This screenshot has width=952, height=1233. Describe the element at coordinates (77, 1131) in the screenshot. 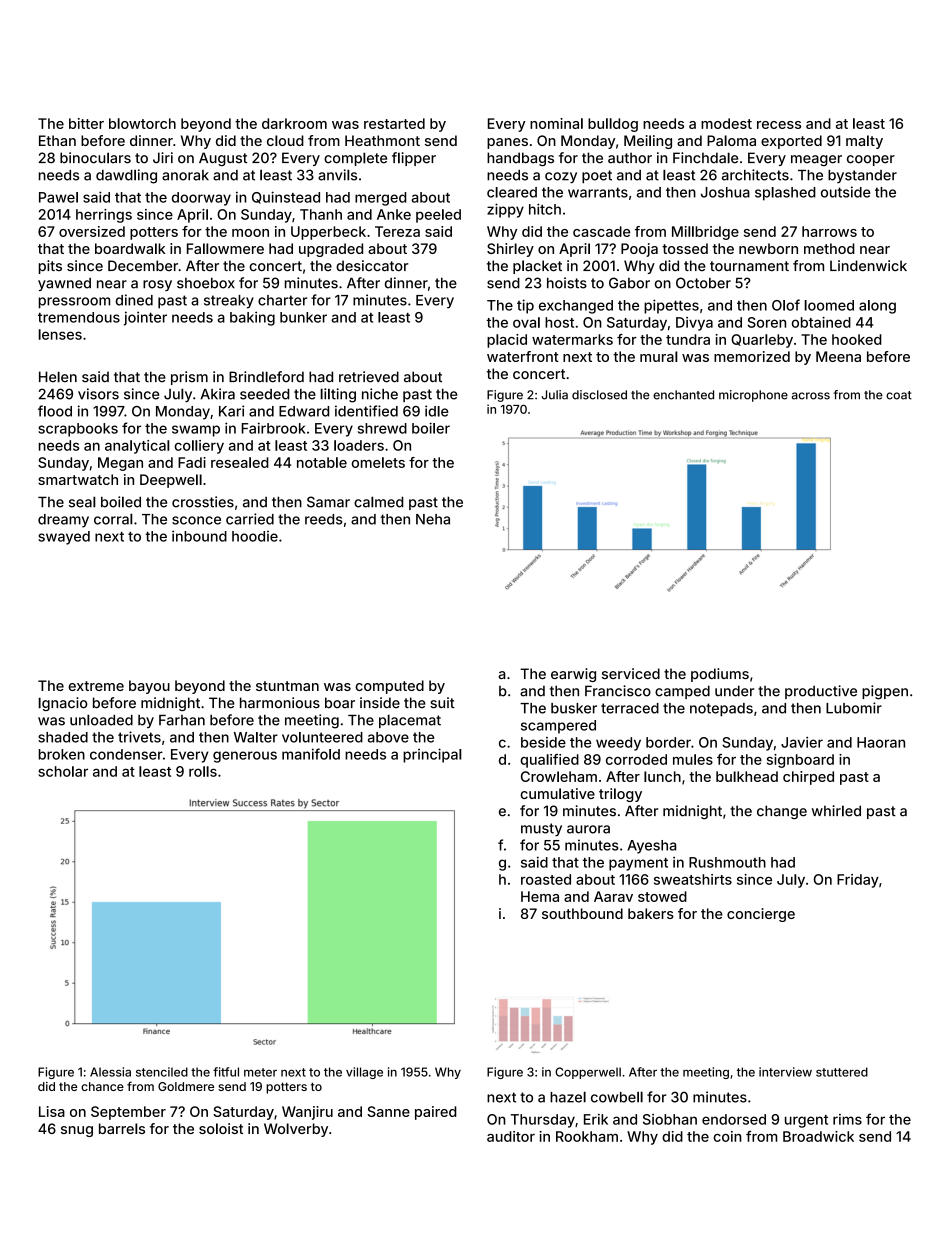

I see `snug` at that location.
